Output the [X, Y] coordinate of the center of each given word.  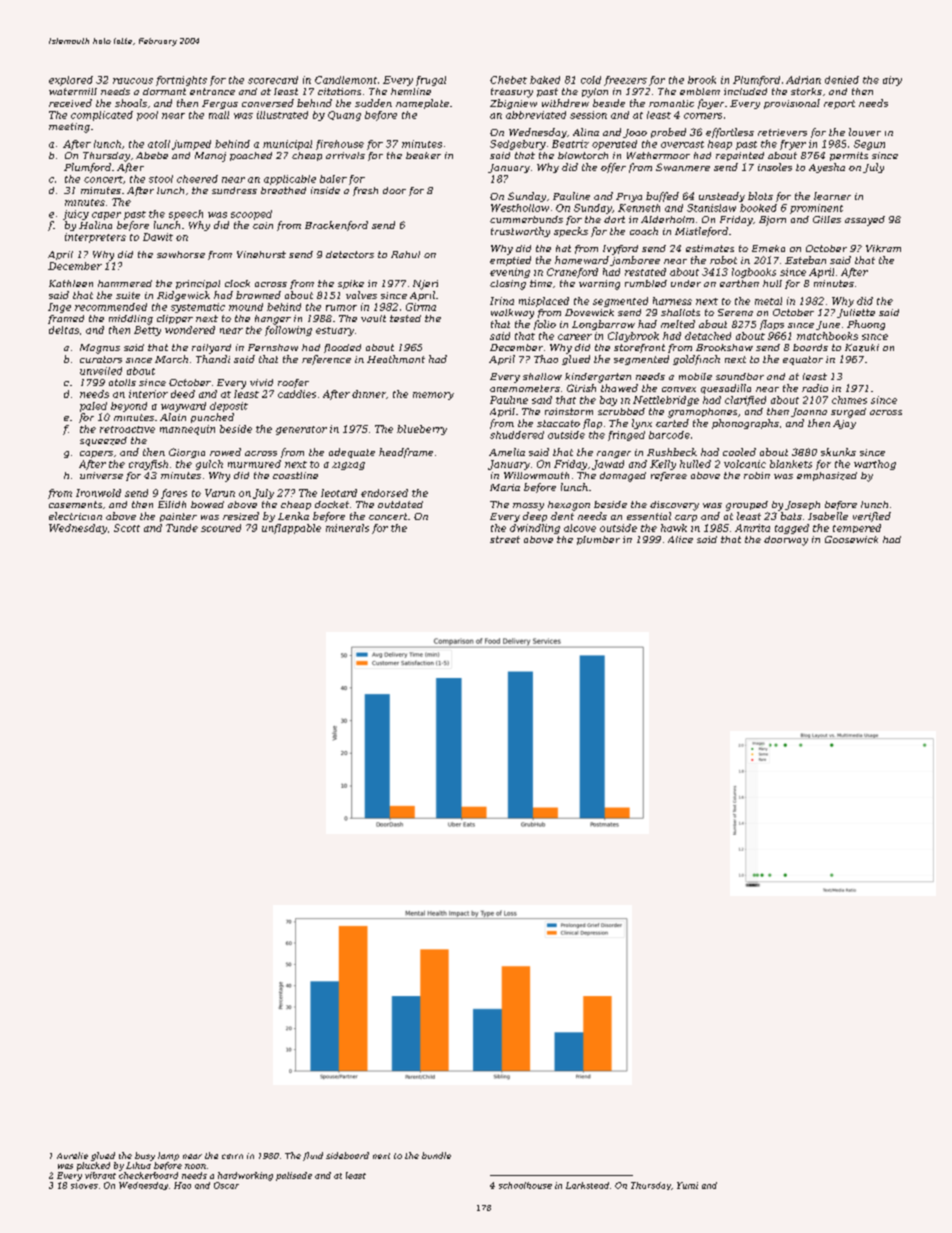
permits [849, 156]
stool [161, 179]
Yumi [687, 1185]
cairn [232, 1156]
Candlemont [346, 80]
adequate [352, 453]
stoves [84, 1186]
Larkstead [587, 1185]
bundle [436, 1155]
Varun [220, 493]
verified [872, 517]
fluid [313, 1156]
